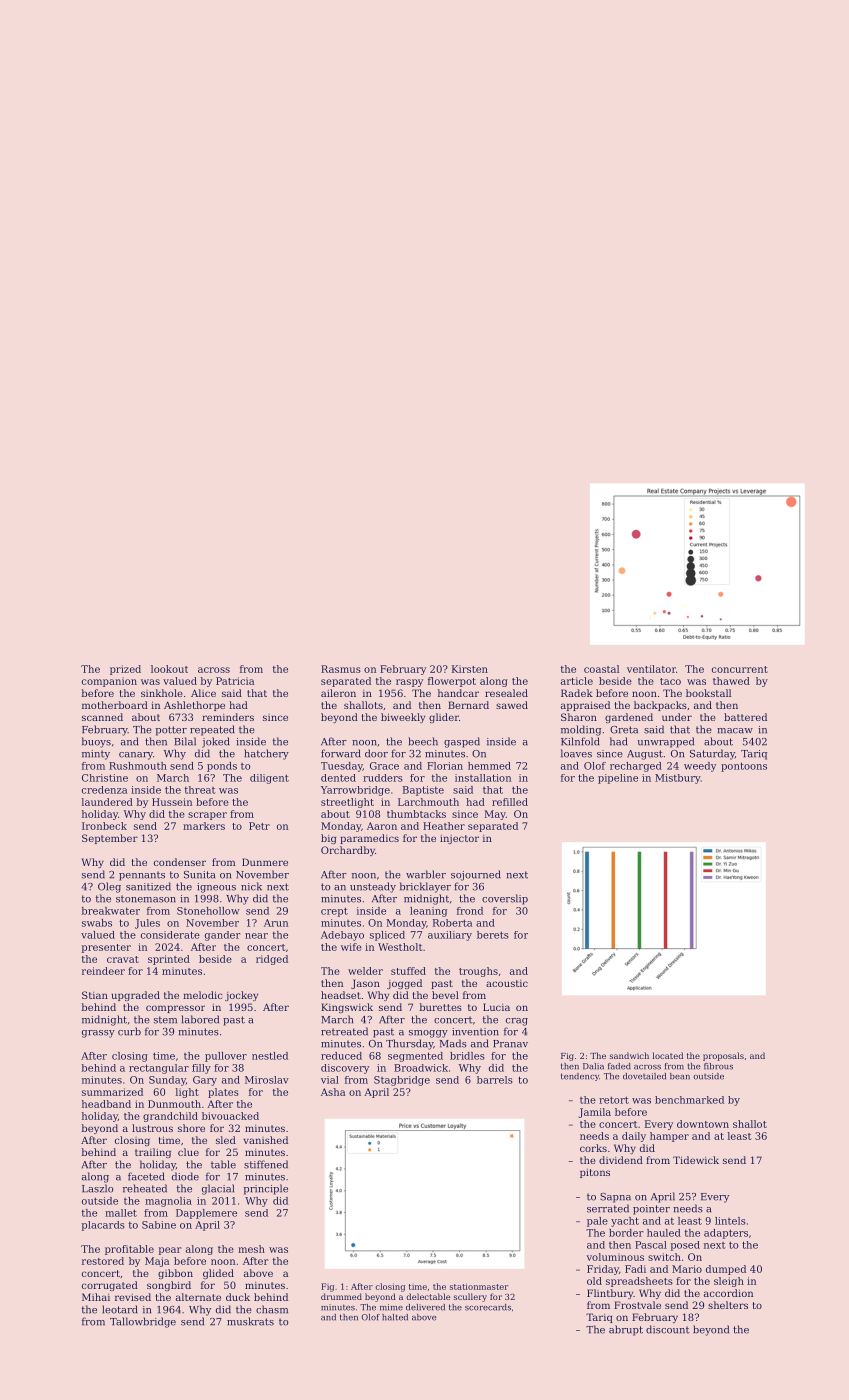 The width and height of the screenshot is (849, 1400). What do you see at coordinates (505, 899) in the screenshot?
I see `coverslip` at bounding box center [505, 899].
